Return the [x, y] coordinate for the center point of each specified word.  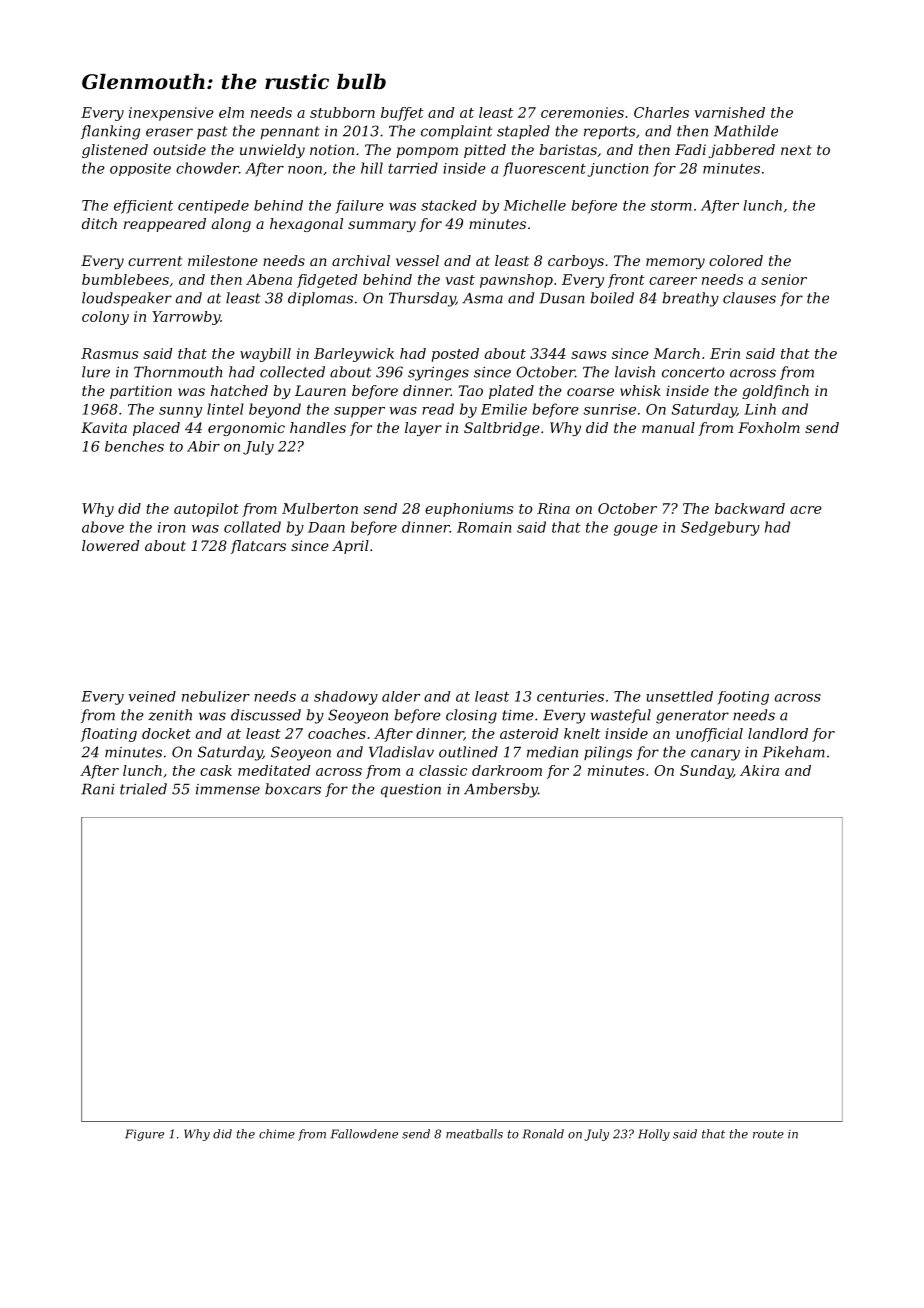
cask [216, 770]
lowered [110, 545]
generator [692, 717]
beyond [275, 410]
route [768, 1134]
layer [423, 429]
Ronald [543, 1134]
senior [784, 279]
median [552, 752]
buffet [402, 114]
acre [806, 510]
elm [231, 112]
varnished [729, 112]
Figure [144, 1135]
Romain [484, 527]
